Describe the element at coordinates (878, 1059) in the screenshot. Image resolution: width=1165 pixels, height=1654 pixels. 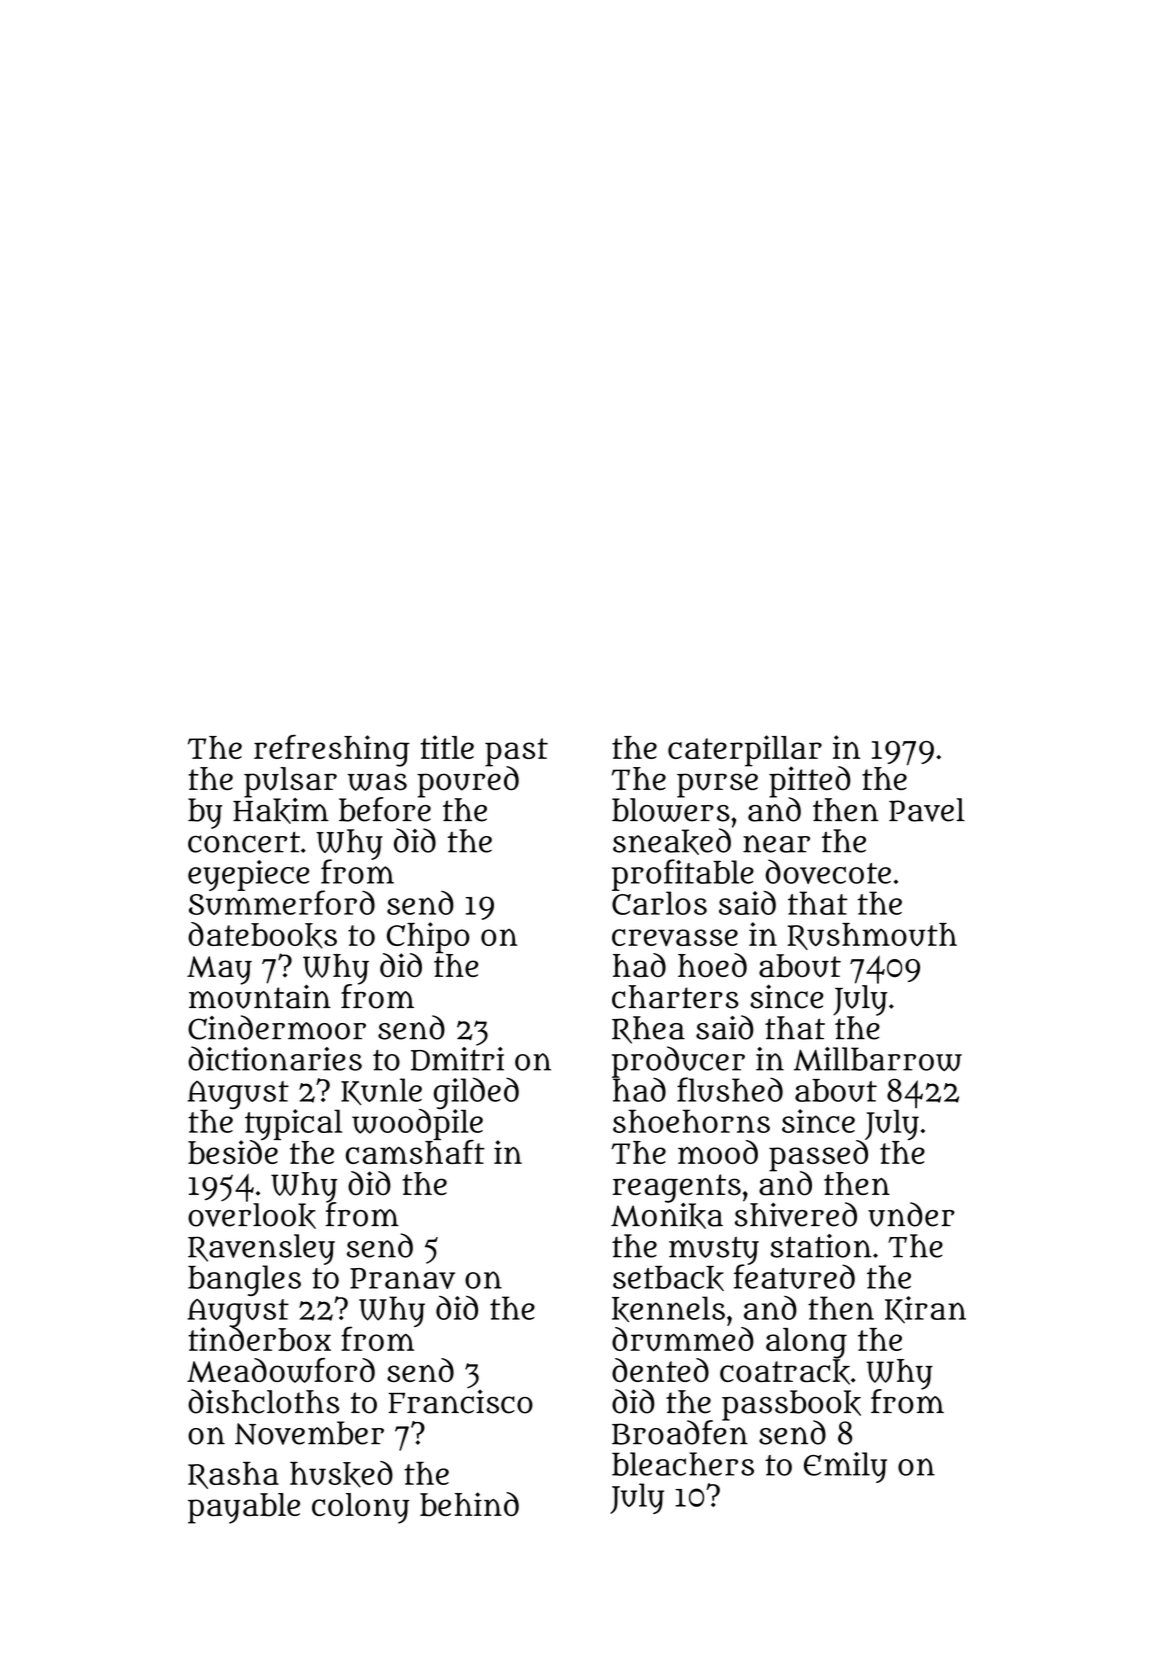
I see `Millbarrow` at that location.
